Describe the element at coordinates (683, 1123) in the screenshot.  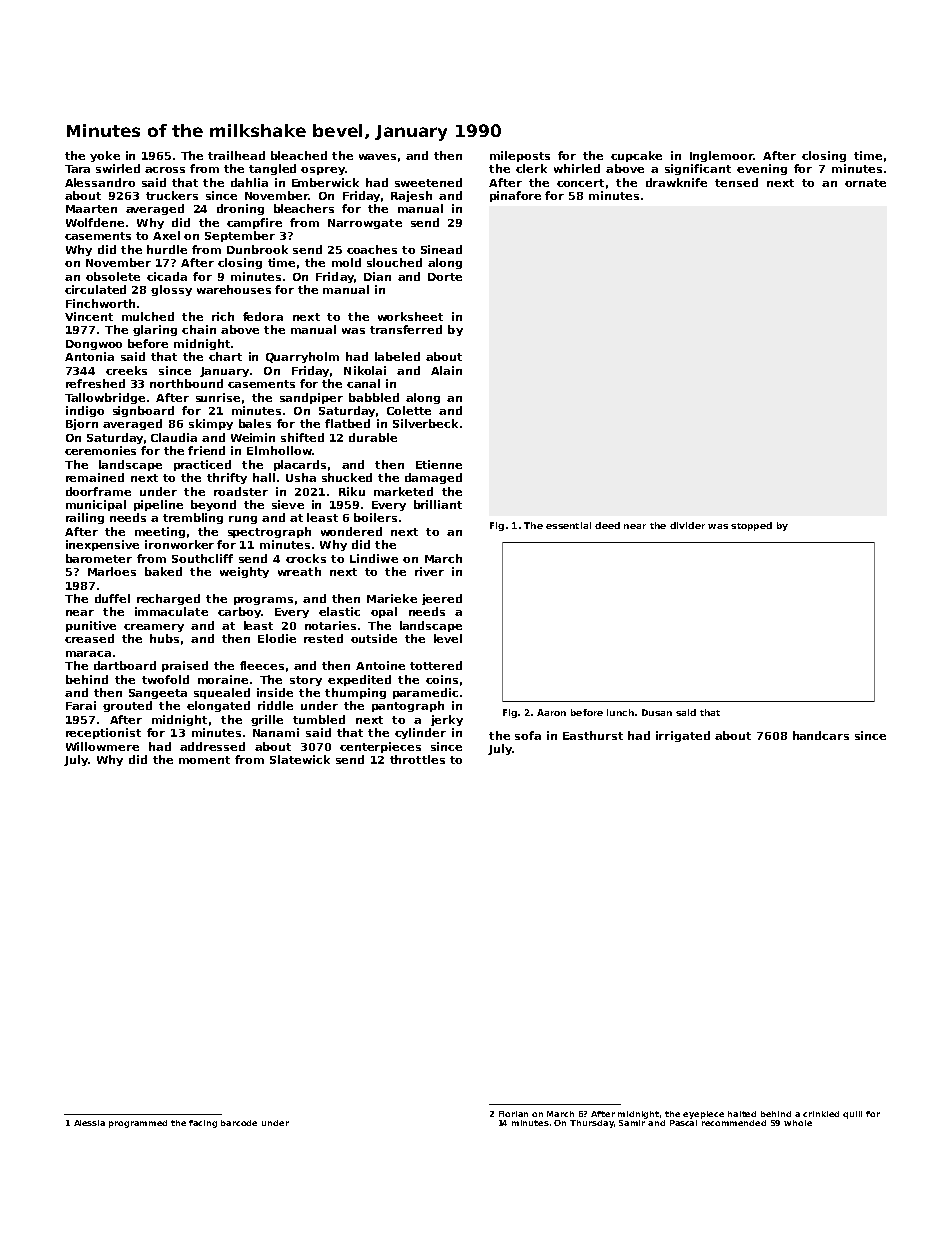
I see `Pascal` at that location.
